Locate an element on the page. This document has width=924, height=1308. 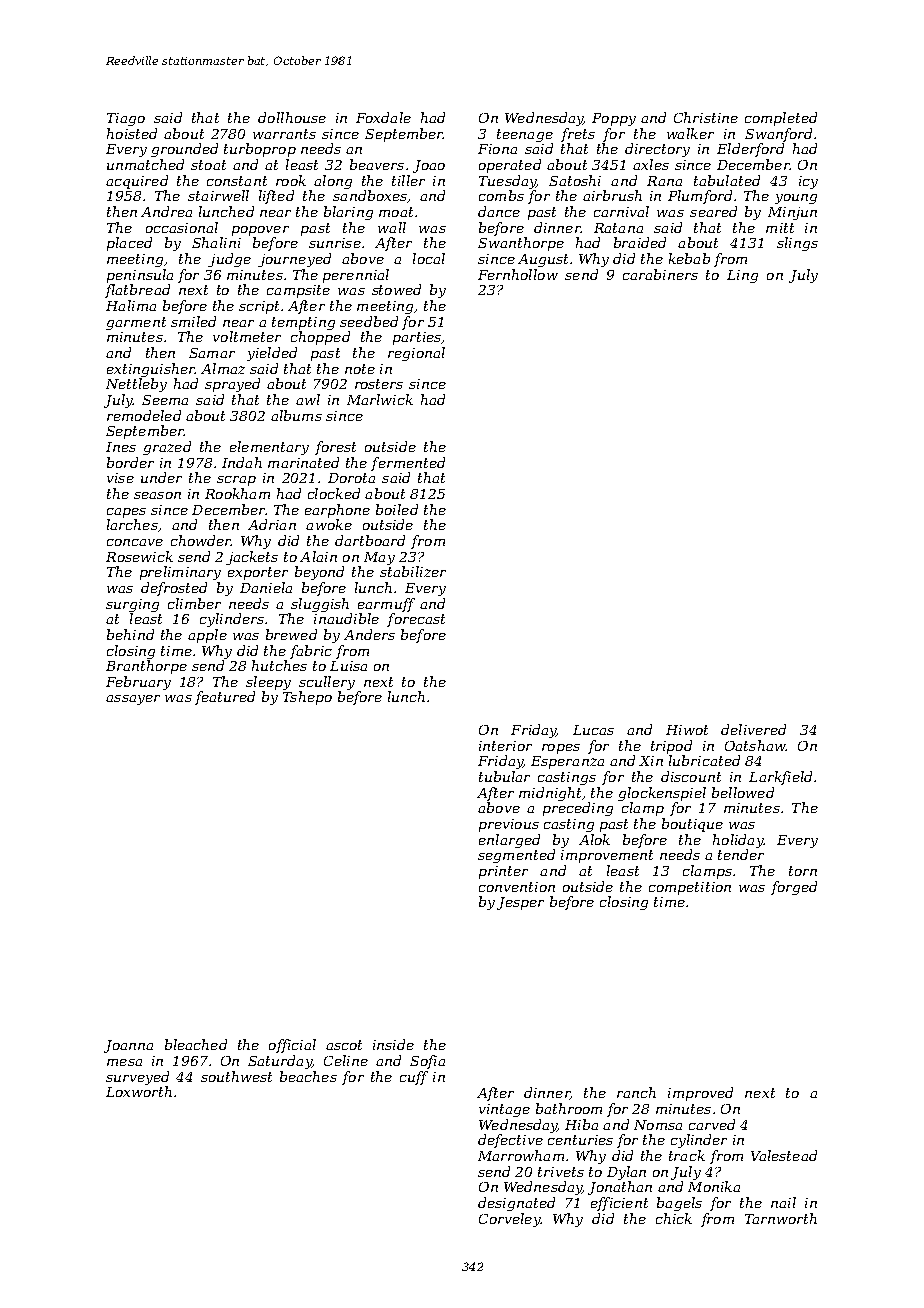
forecast is located at coordinates (416, 620).
